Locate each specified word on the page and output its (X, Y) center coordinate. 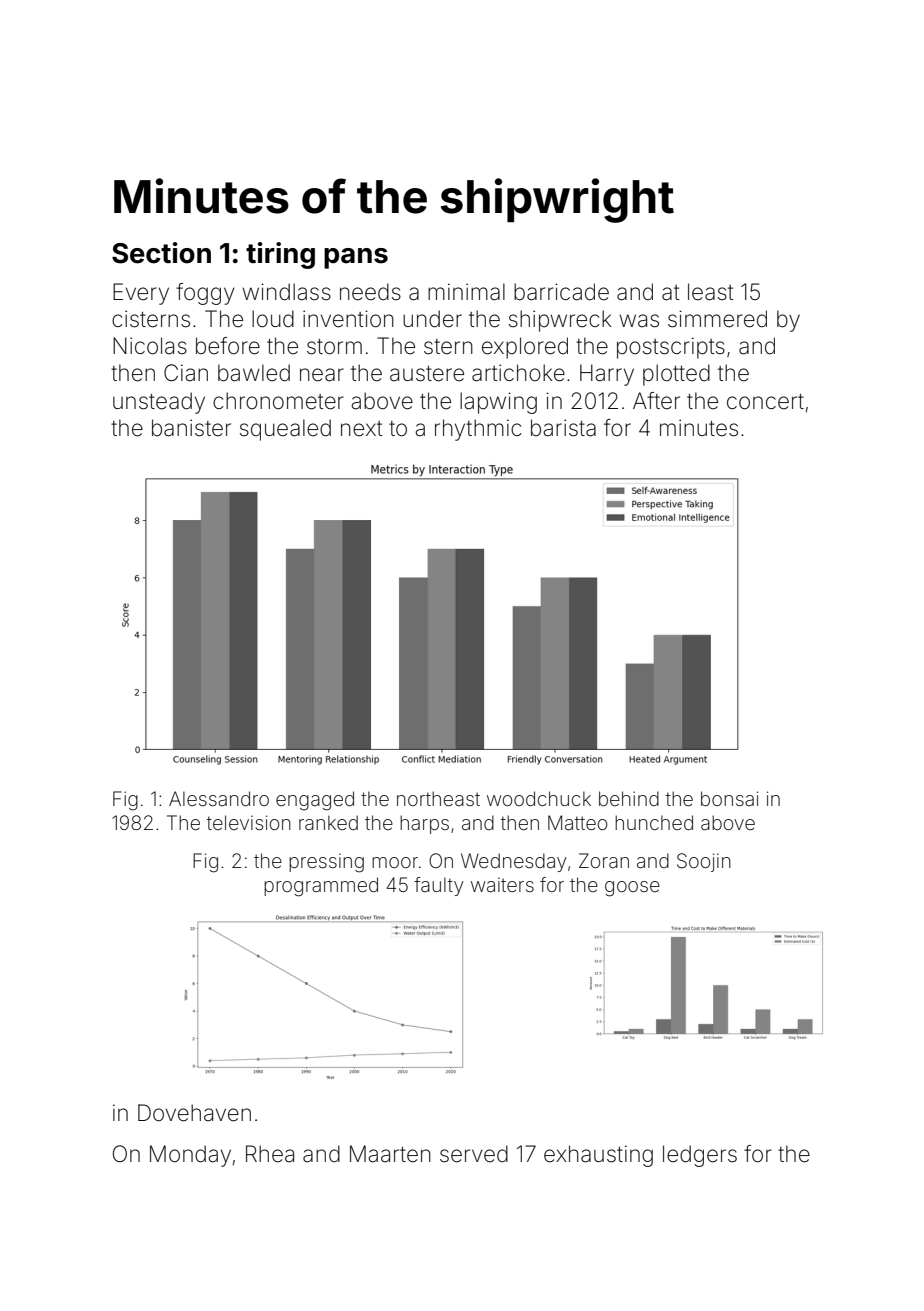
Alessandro (219, 798)
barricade (561, 292)
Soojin (704, 862)
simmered (717, 319)
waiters (502, 884)
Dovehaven (194, 1113)
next (361, 429)
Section (161, 253)
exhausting (598, 1156)
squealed (285, 430)
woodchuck (539, 798)
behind (629, 798)
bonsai (729, 798)
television (249, 822)
